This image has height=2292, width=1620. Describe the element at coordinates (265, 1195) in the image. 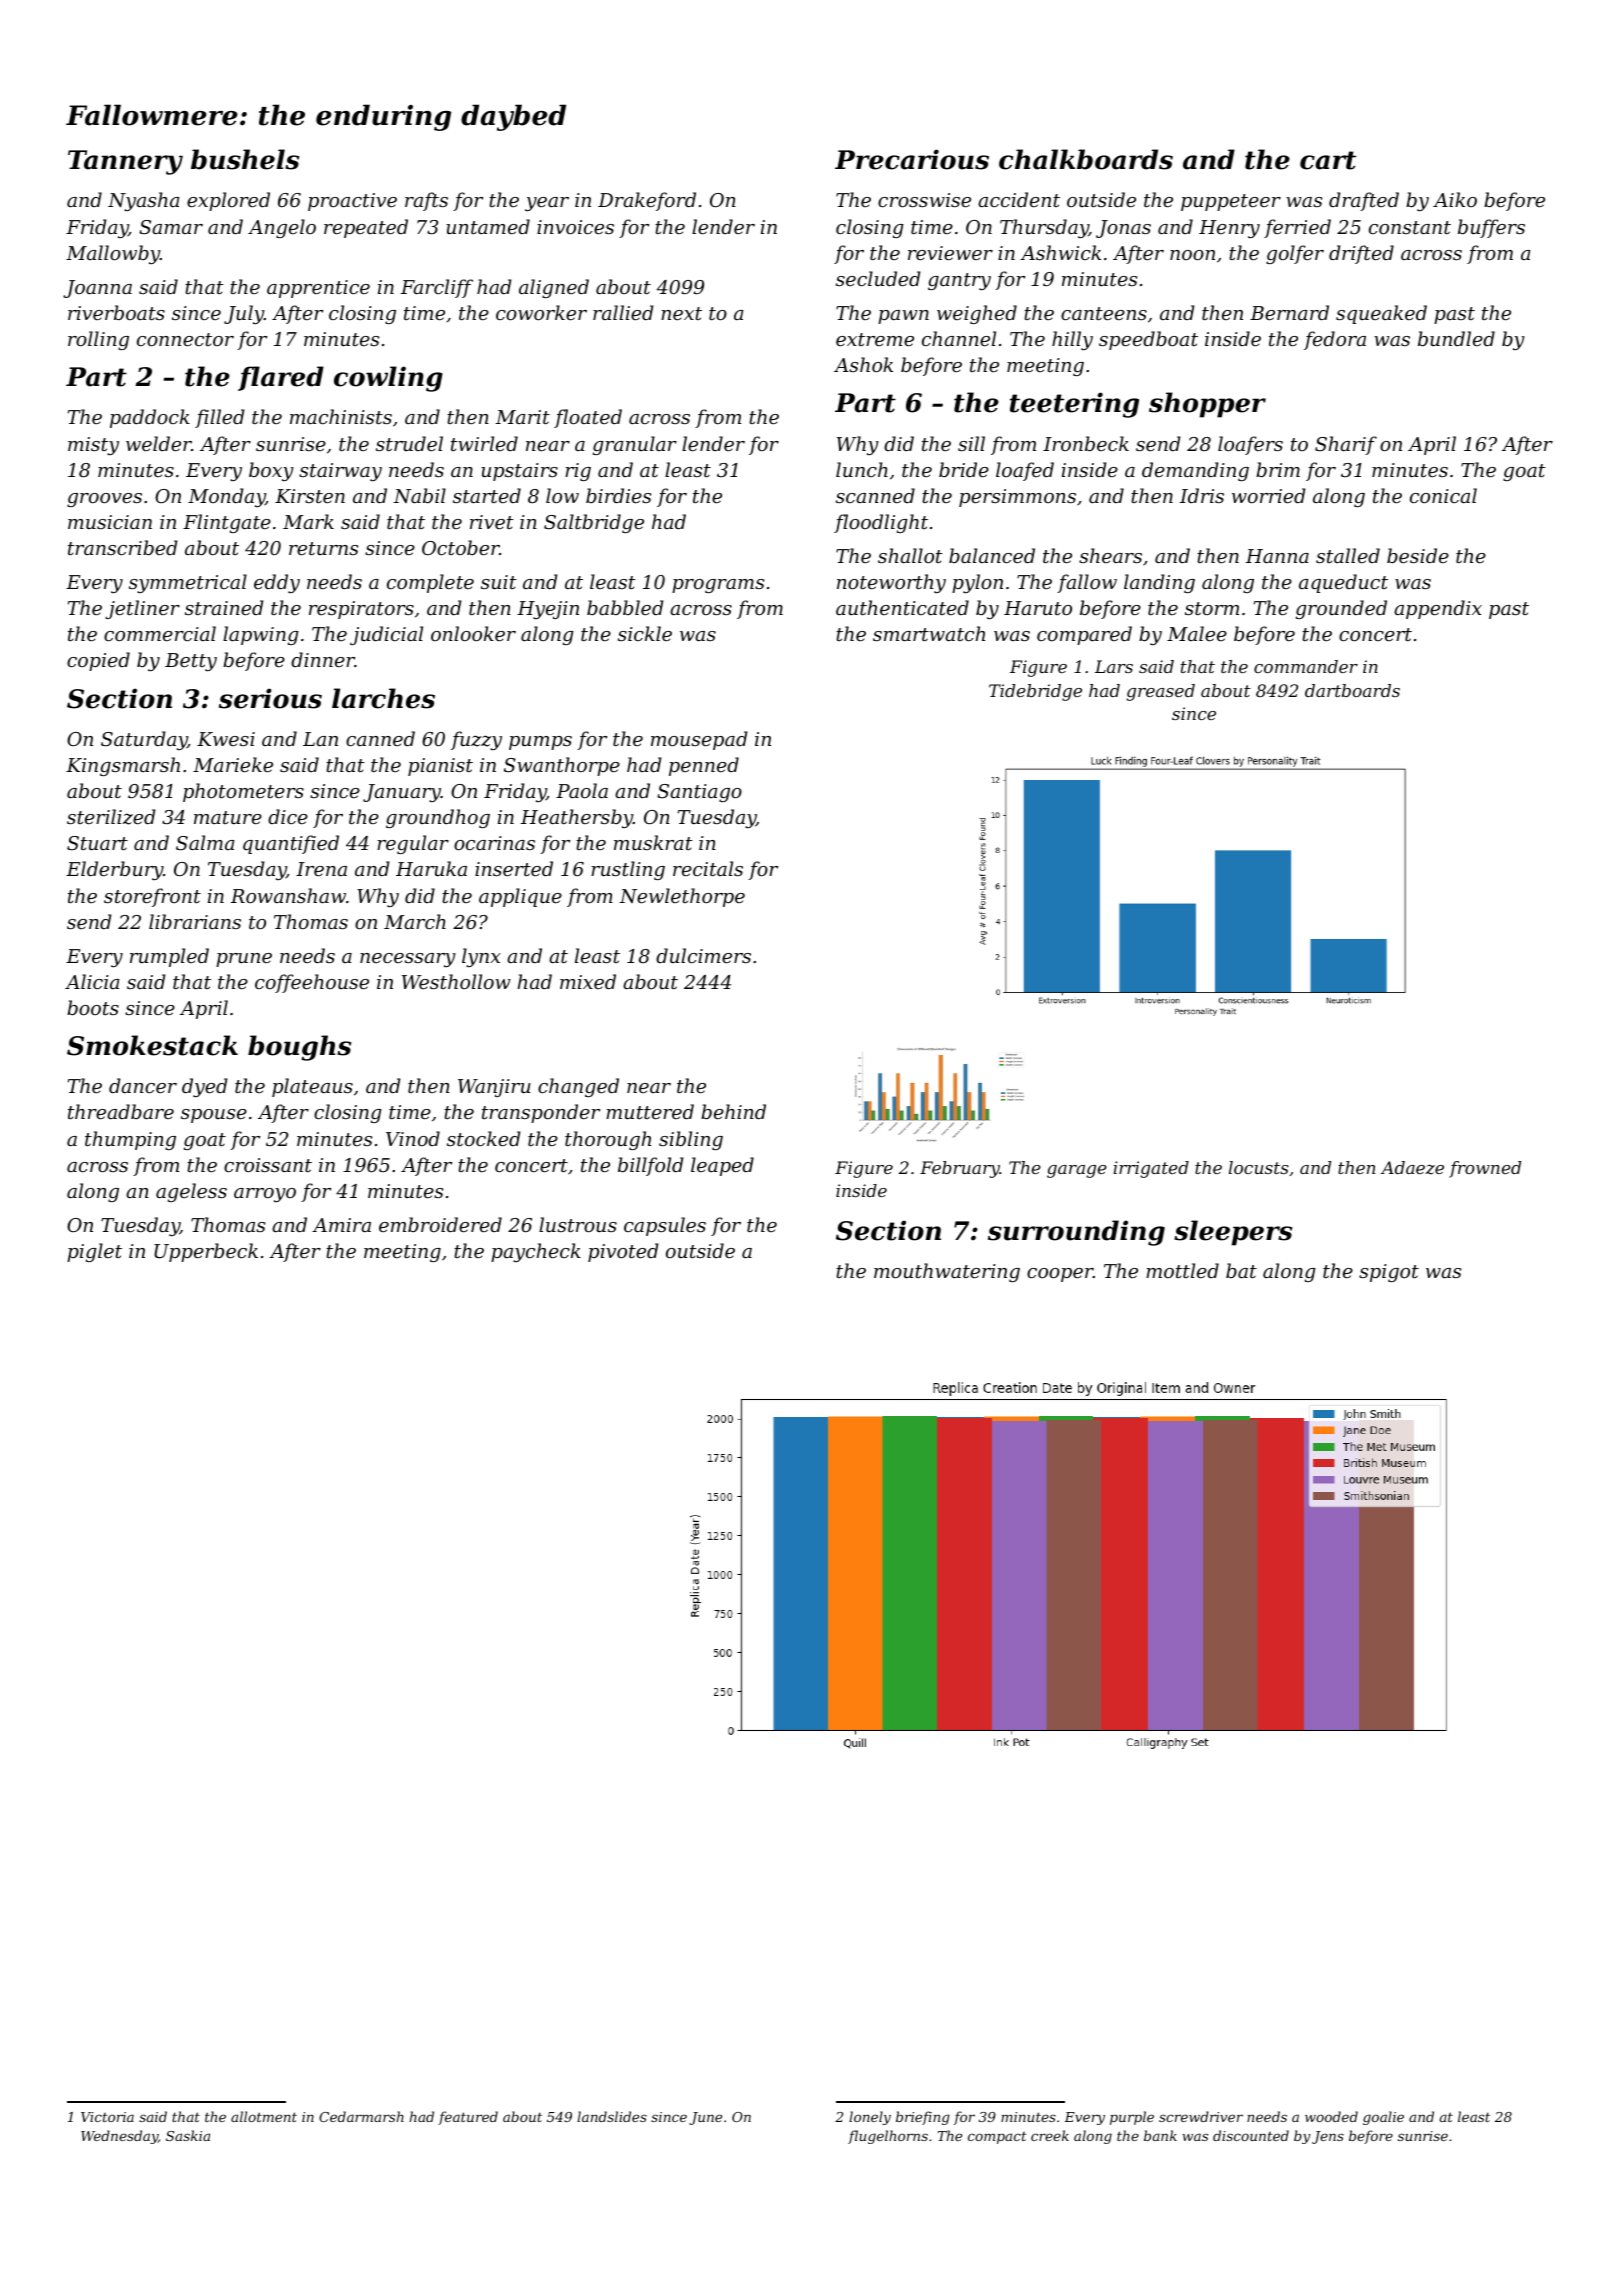

I see `arroyo` at that location.
